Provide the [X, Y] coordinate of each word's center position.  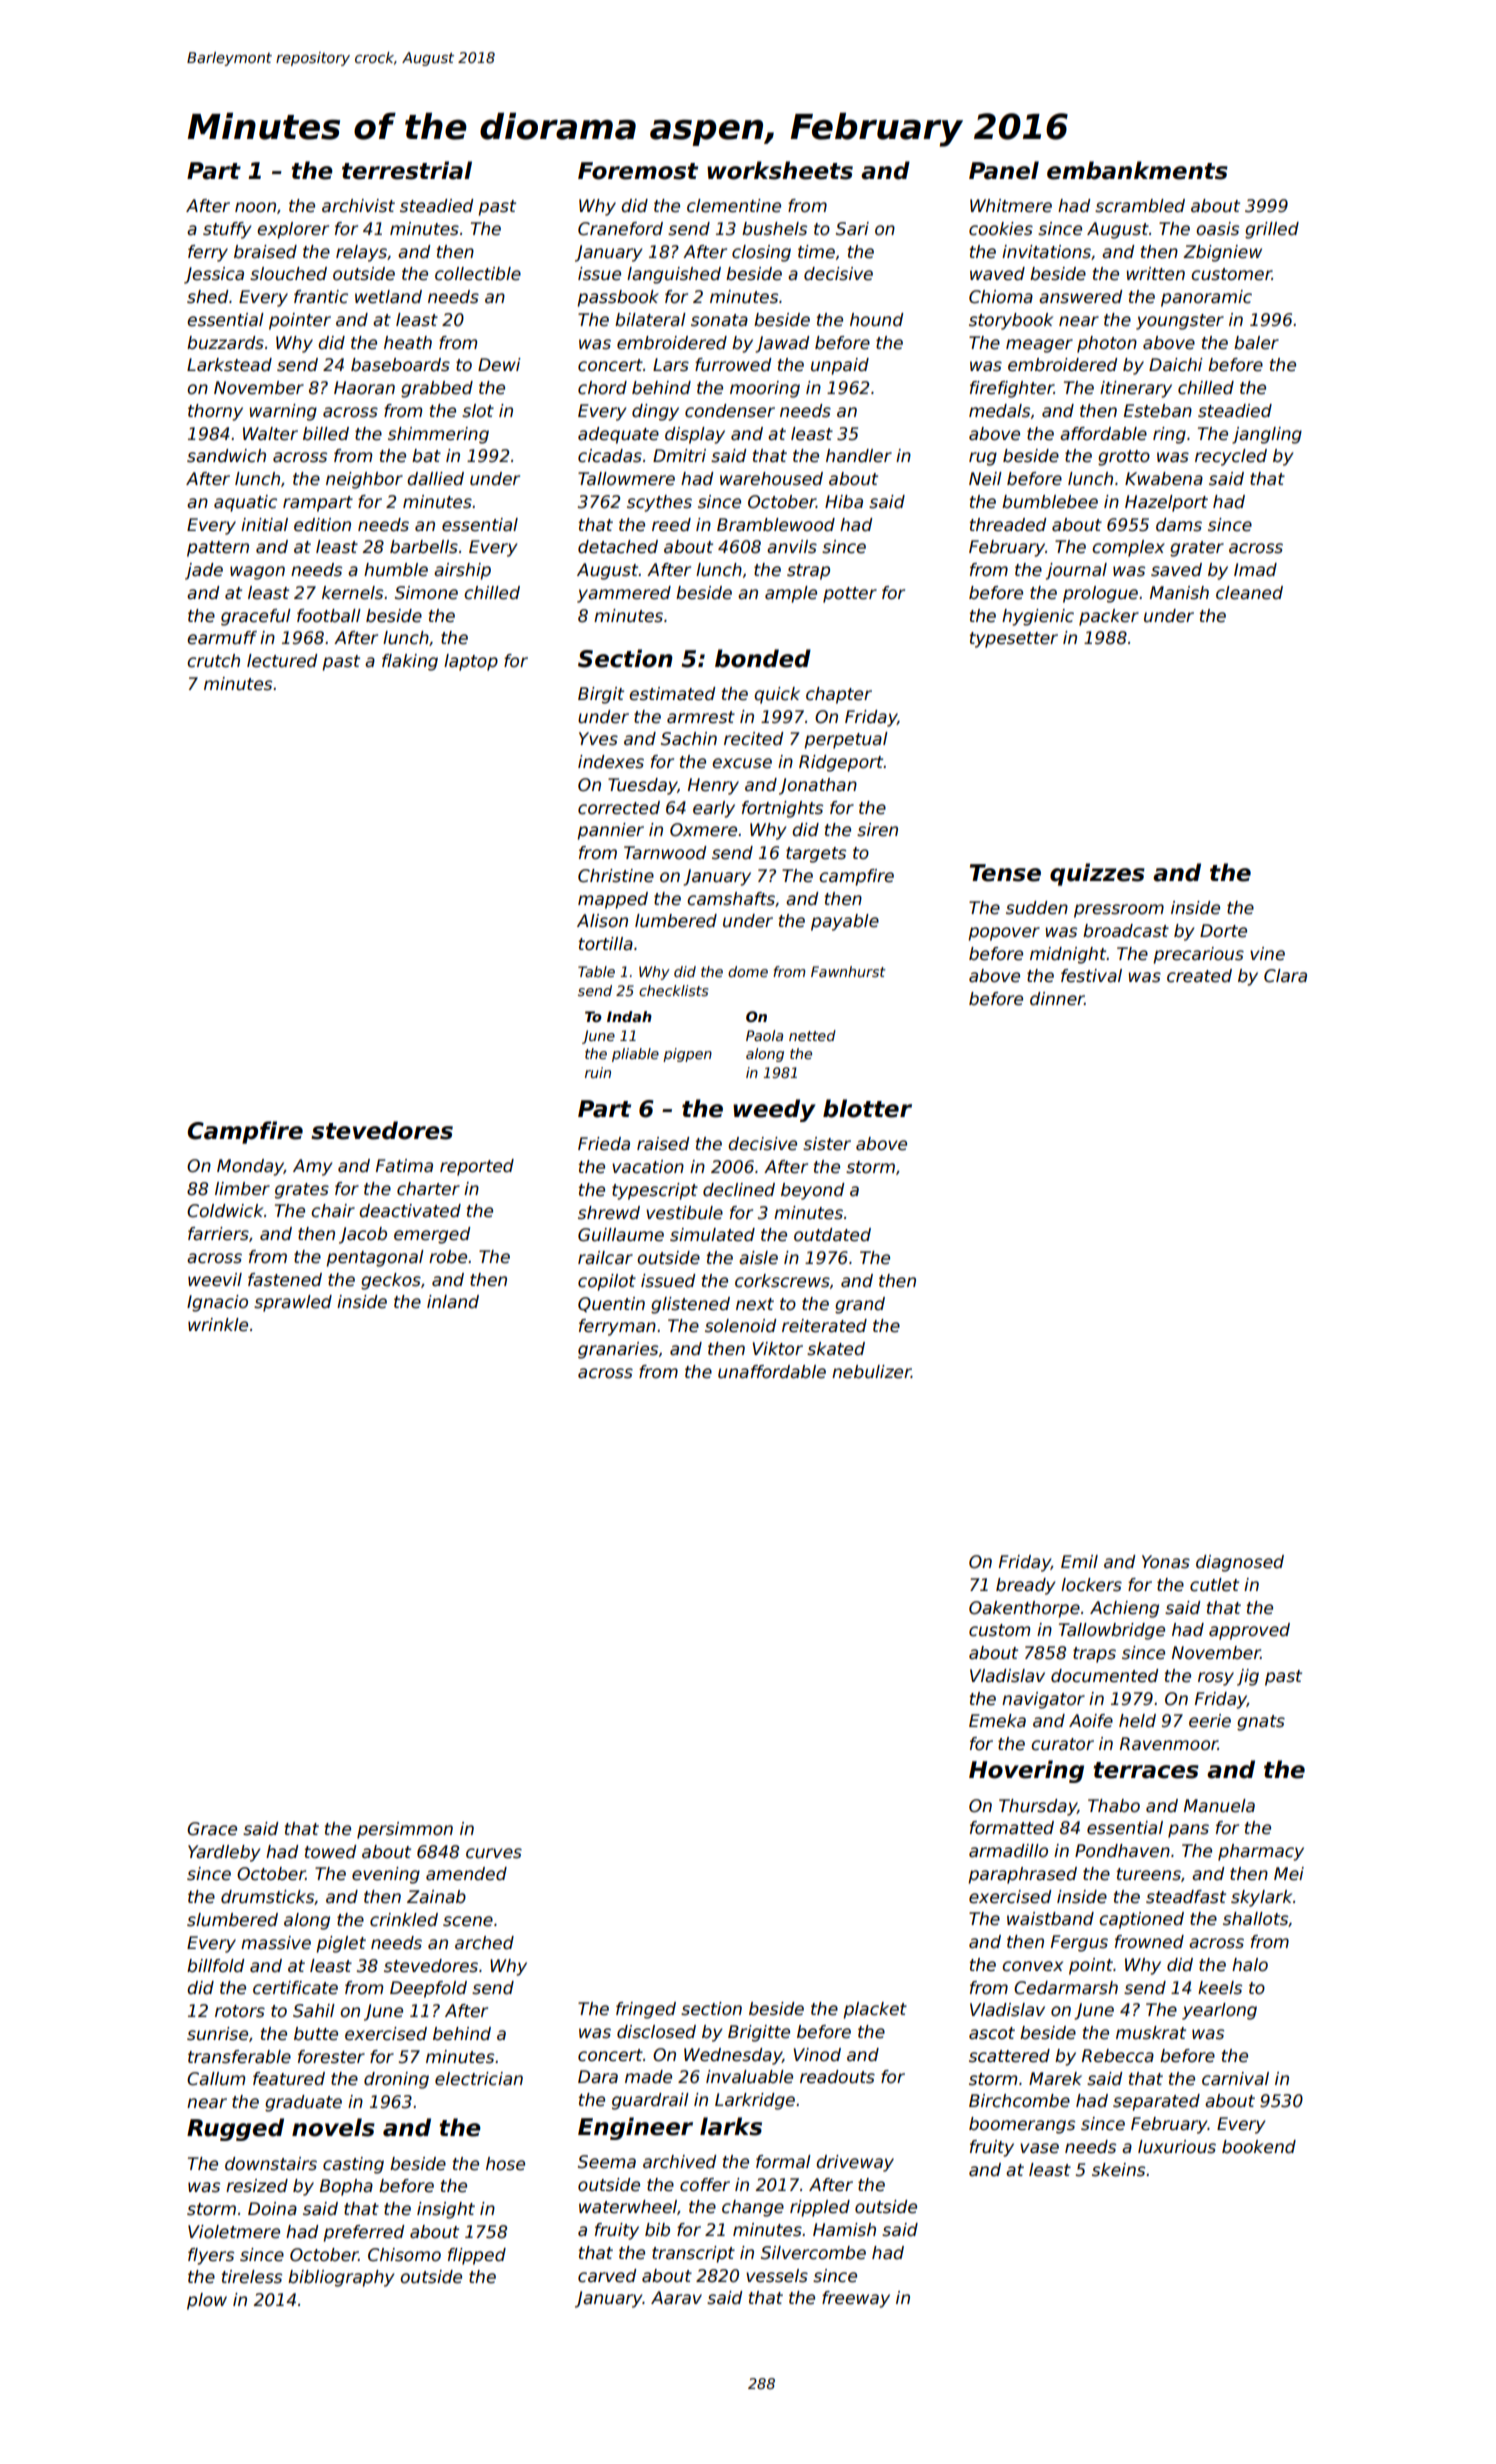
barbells [424, 547]
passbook [618, 298]
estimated [672, 694]
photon [1107, 344]
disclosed [656, 2032]
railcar [605, 1258]
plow [207, 2301]
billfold [215, 1966]
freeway [856, 2299]
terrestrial [407, 170]
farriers [218, 1234]
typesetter [1014, 640]
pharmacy [1261, 1852]
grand [860, 1305]
